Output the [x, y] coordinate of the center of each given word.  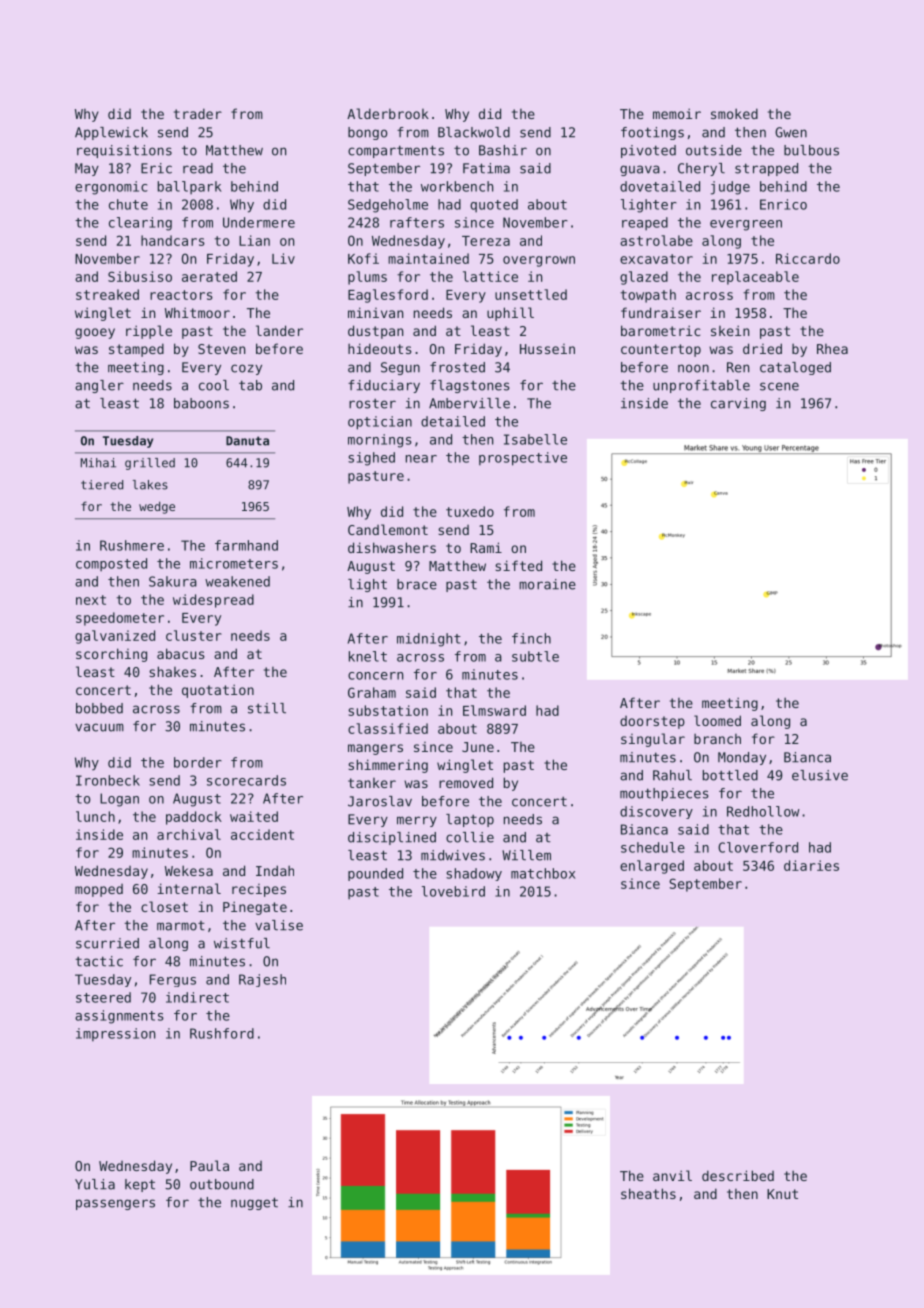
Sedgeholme [388, 206]
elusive [820, 775]
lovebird [453, 891]
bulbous [811, 150]
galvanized [115, 637]
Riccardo [808, 258]
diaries [811, 865]
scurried [107, 943]
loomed [717, 720]
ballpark [190, 187]
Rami [486, 547]
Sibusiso [140, 276]
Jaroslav [380, 801]
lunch [95, 816]
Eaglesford [388, 296]
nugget [254, 1203]
